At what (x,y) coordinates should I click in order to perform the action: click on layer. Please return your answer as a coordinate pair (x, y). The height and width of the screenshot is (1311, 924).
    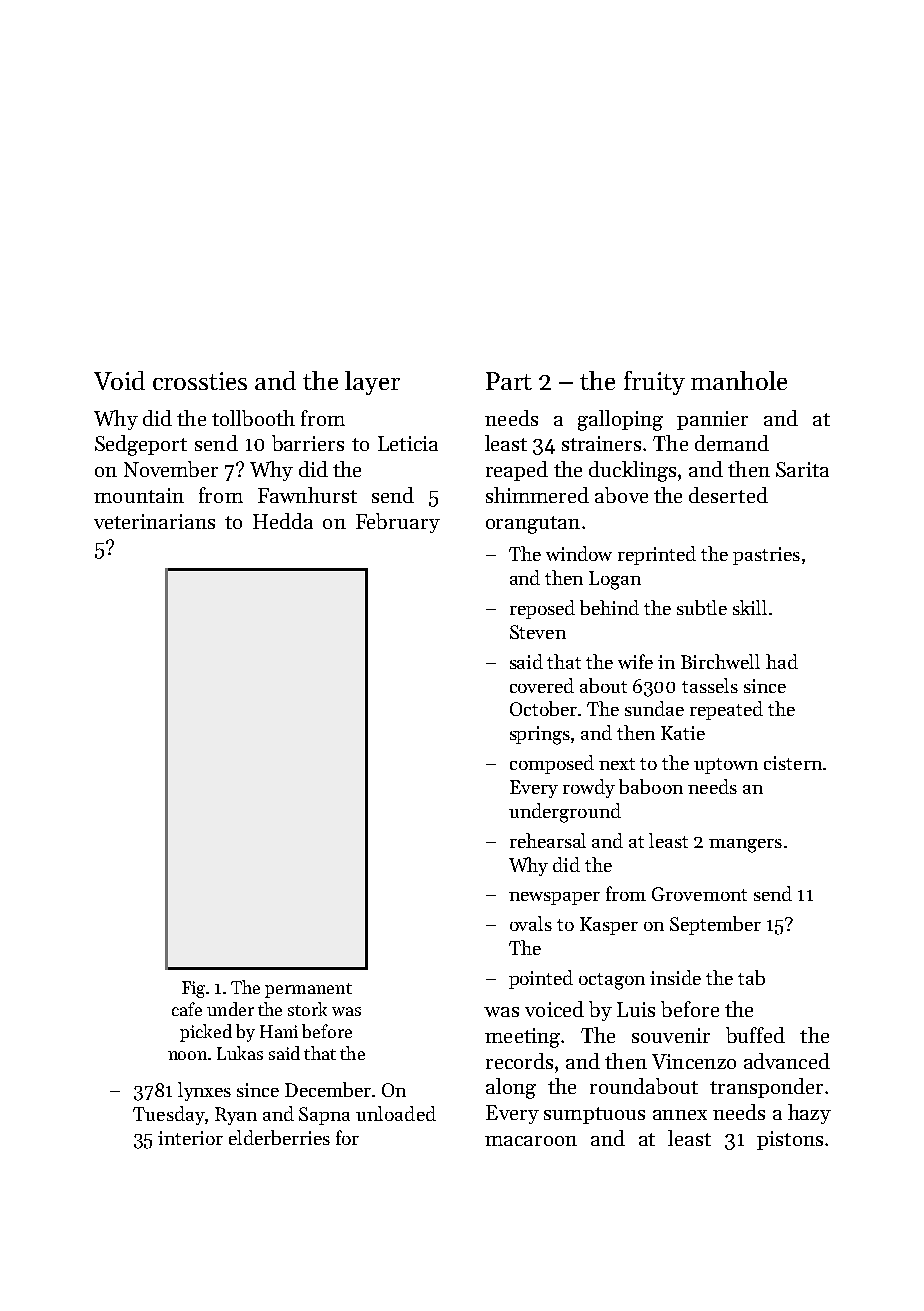
    Looking at the image, I should click on (372, 383).
